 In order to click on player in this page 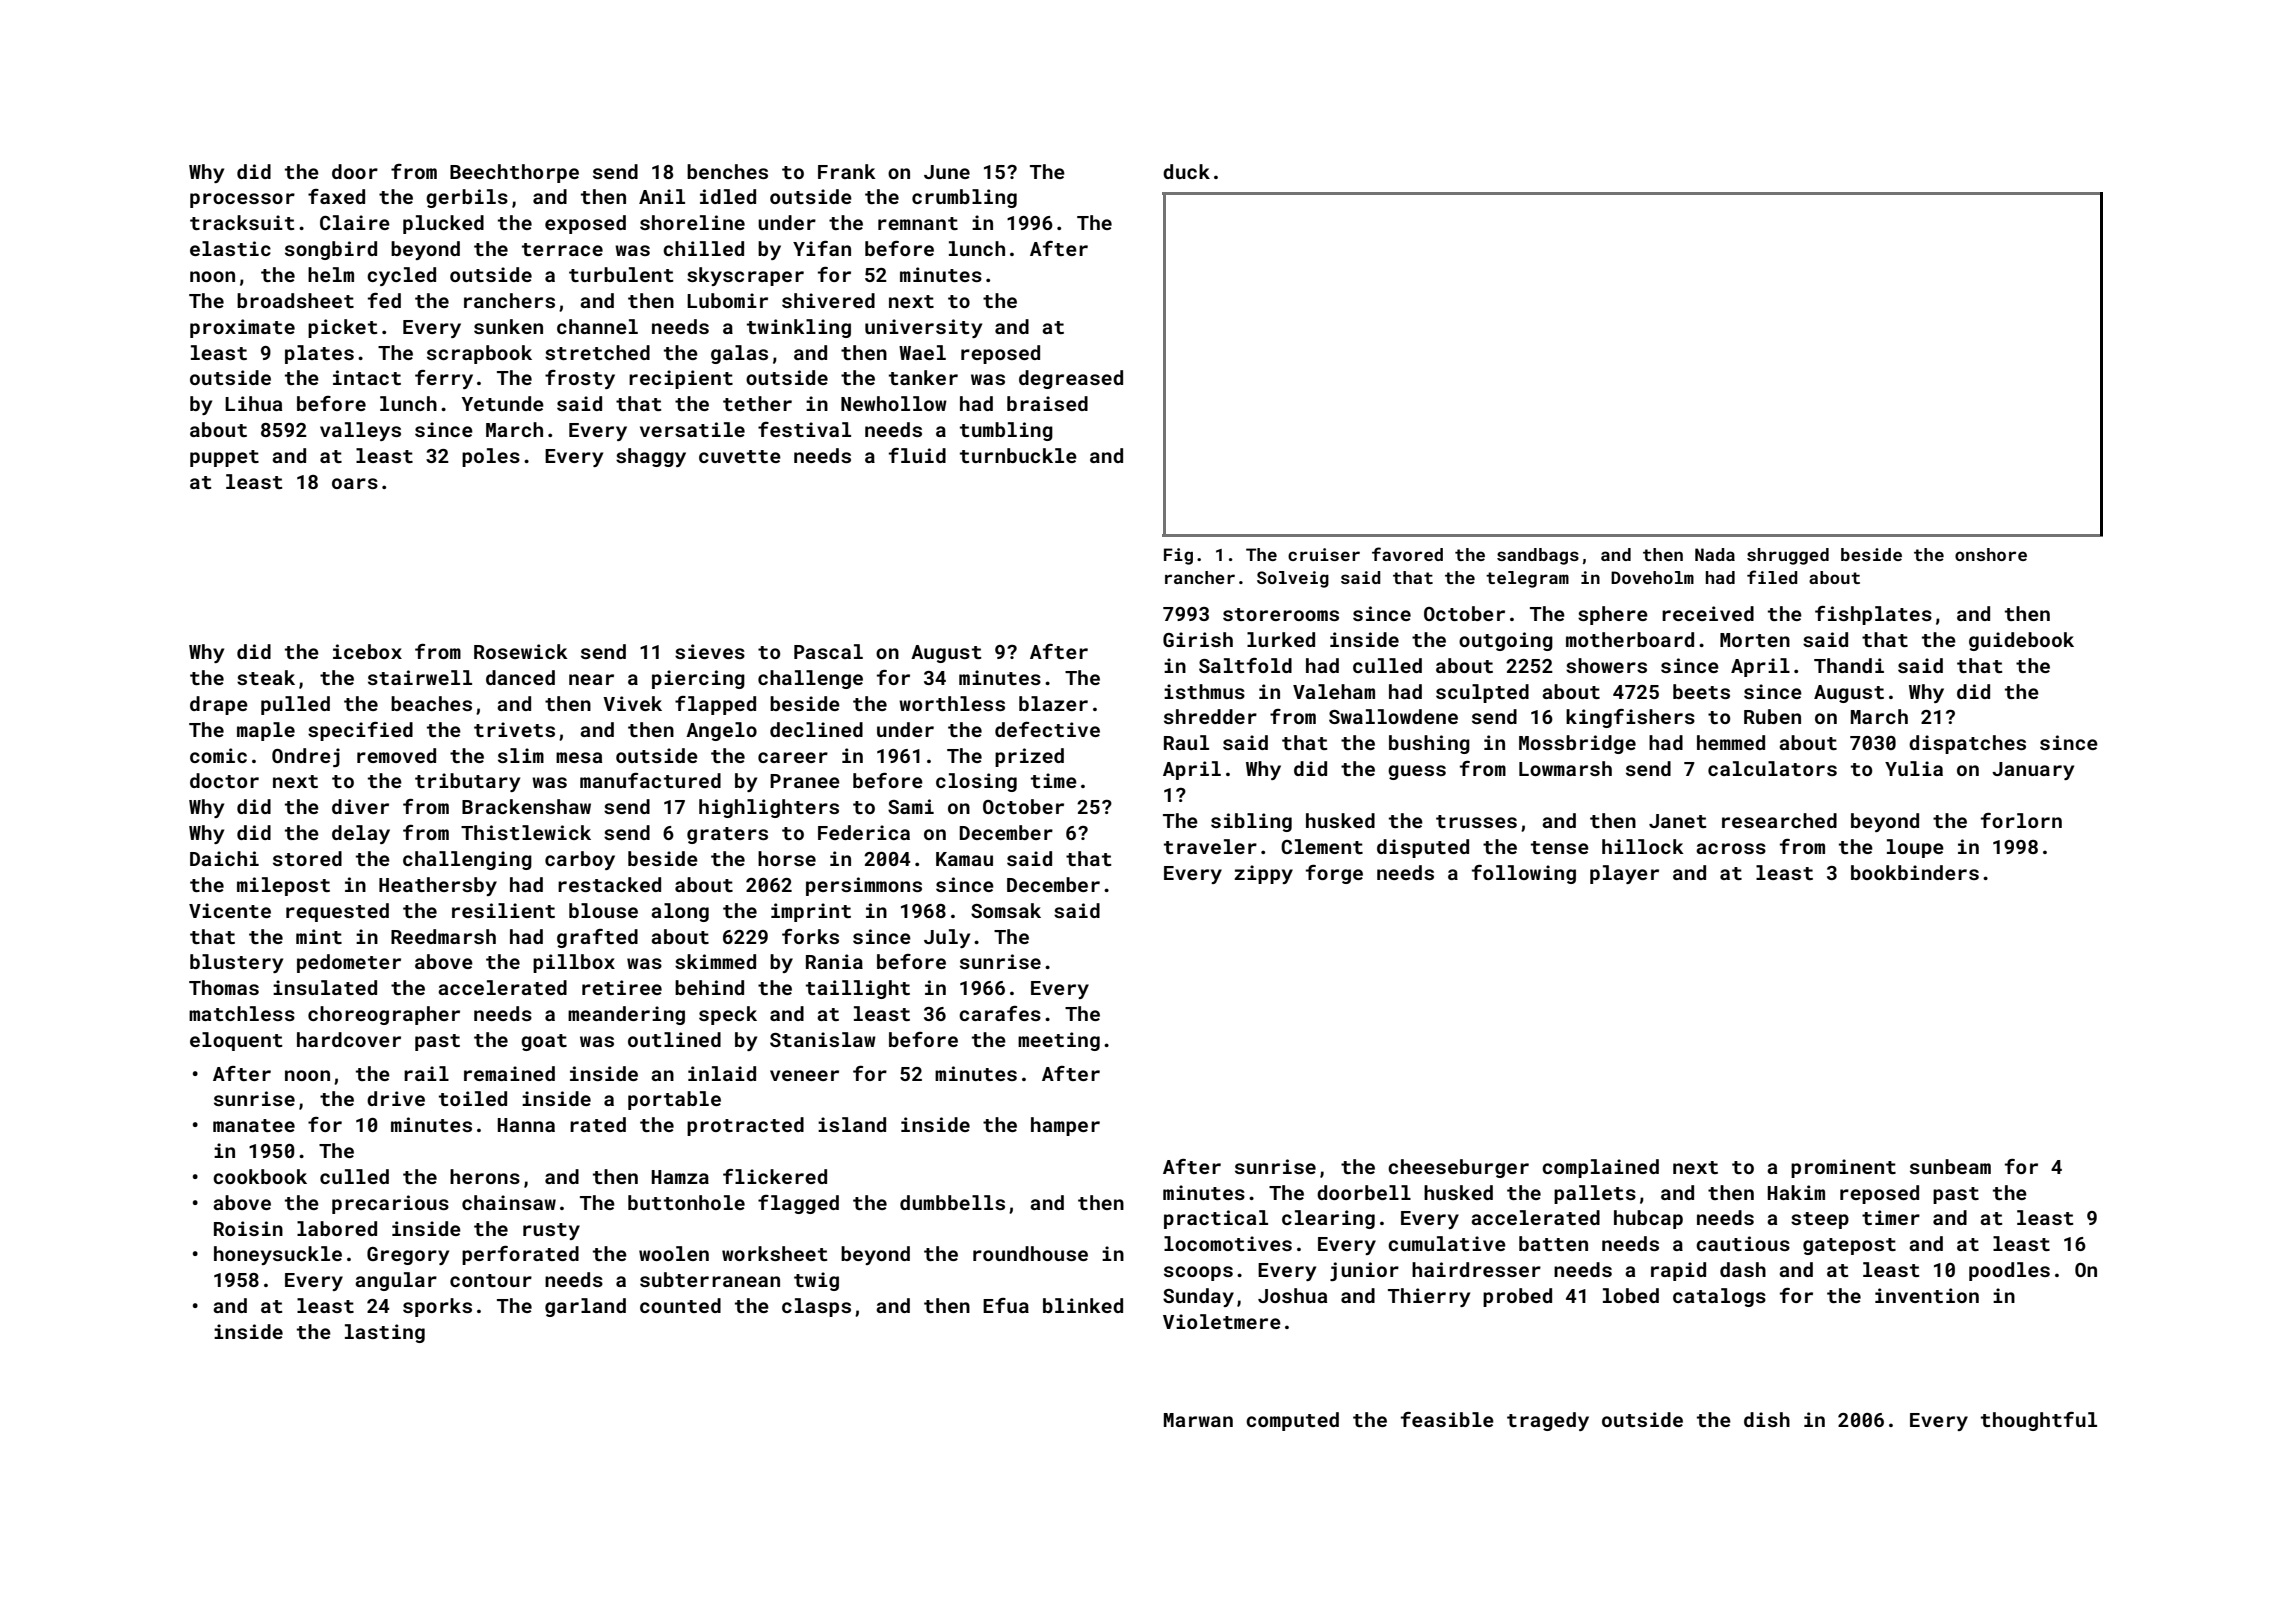, I will do `click(1624, 874)`.
